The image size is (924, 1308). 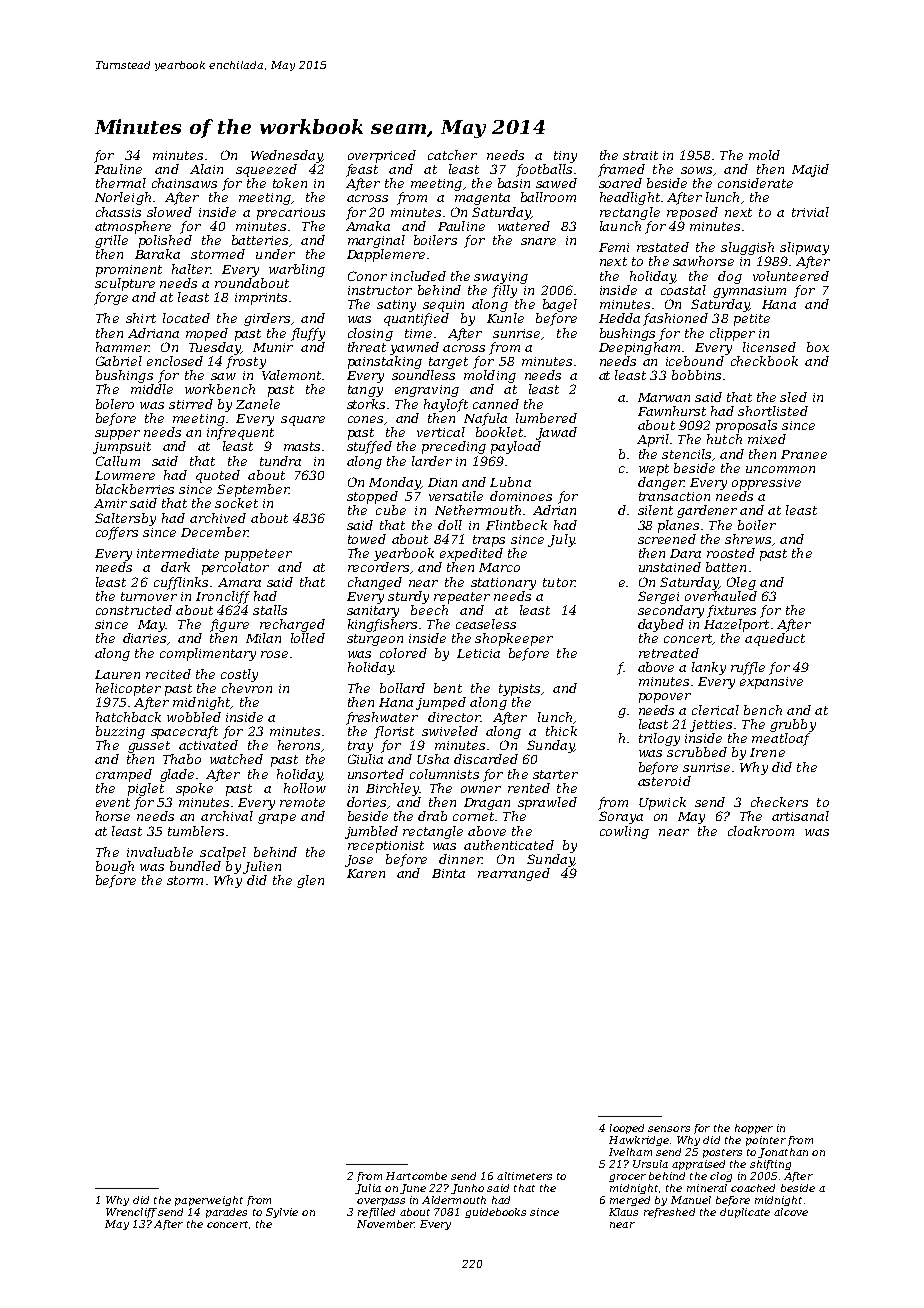 I want to click on artisanal, so click(x=800, y=816).
